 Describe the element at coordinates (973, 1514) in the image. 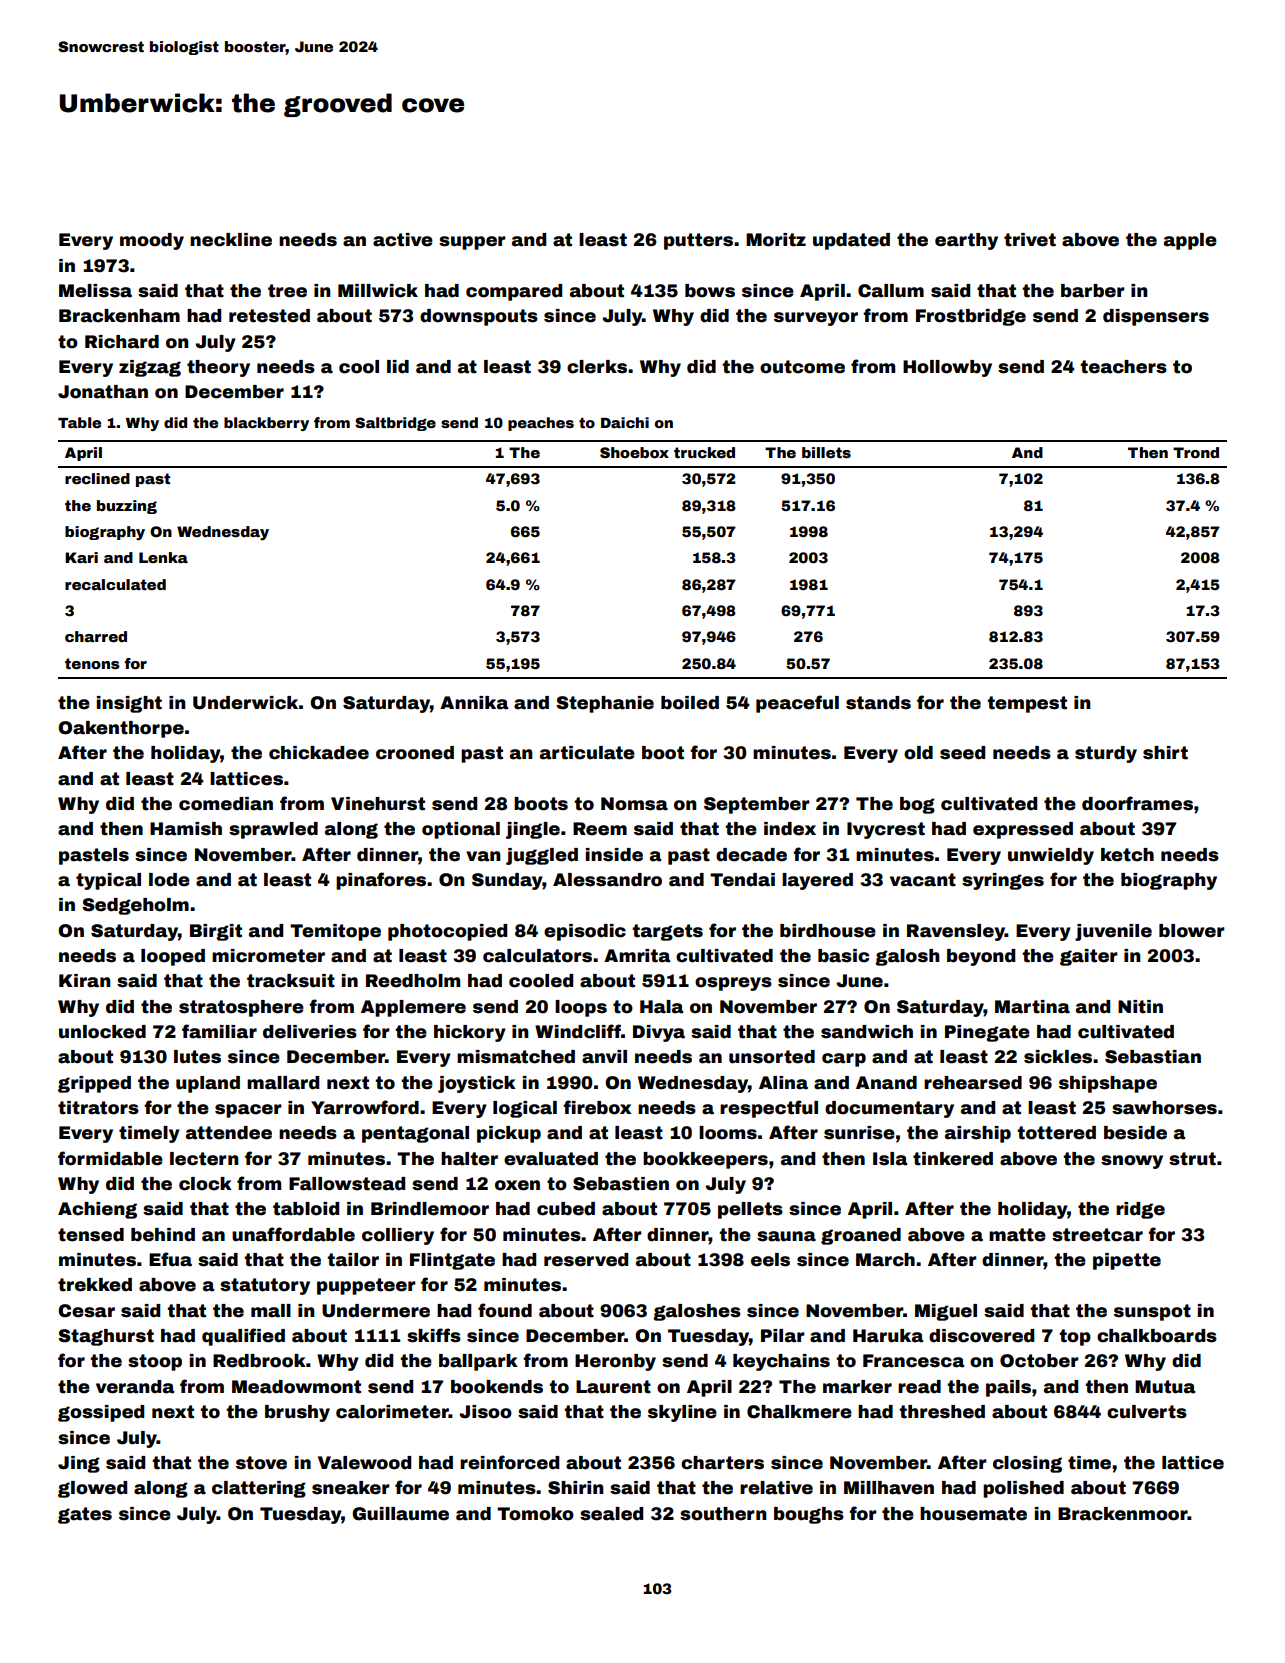

I see `housemate` at that location.
